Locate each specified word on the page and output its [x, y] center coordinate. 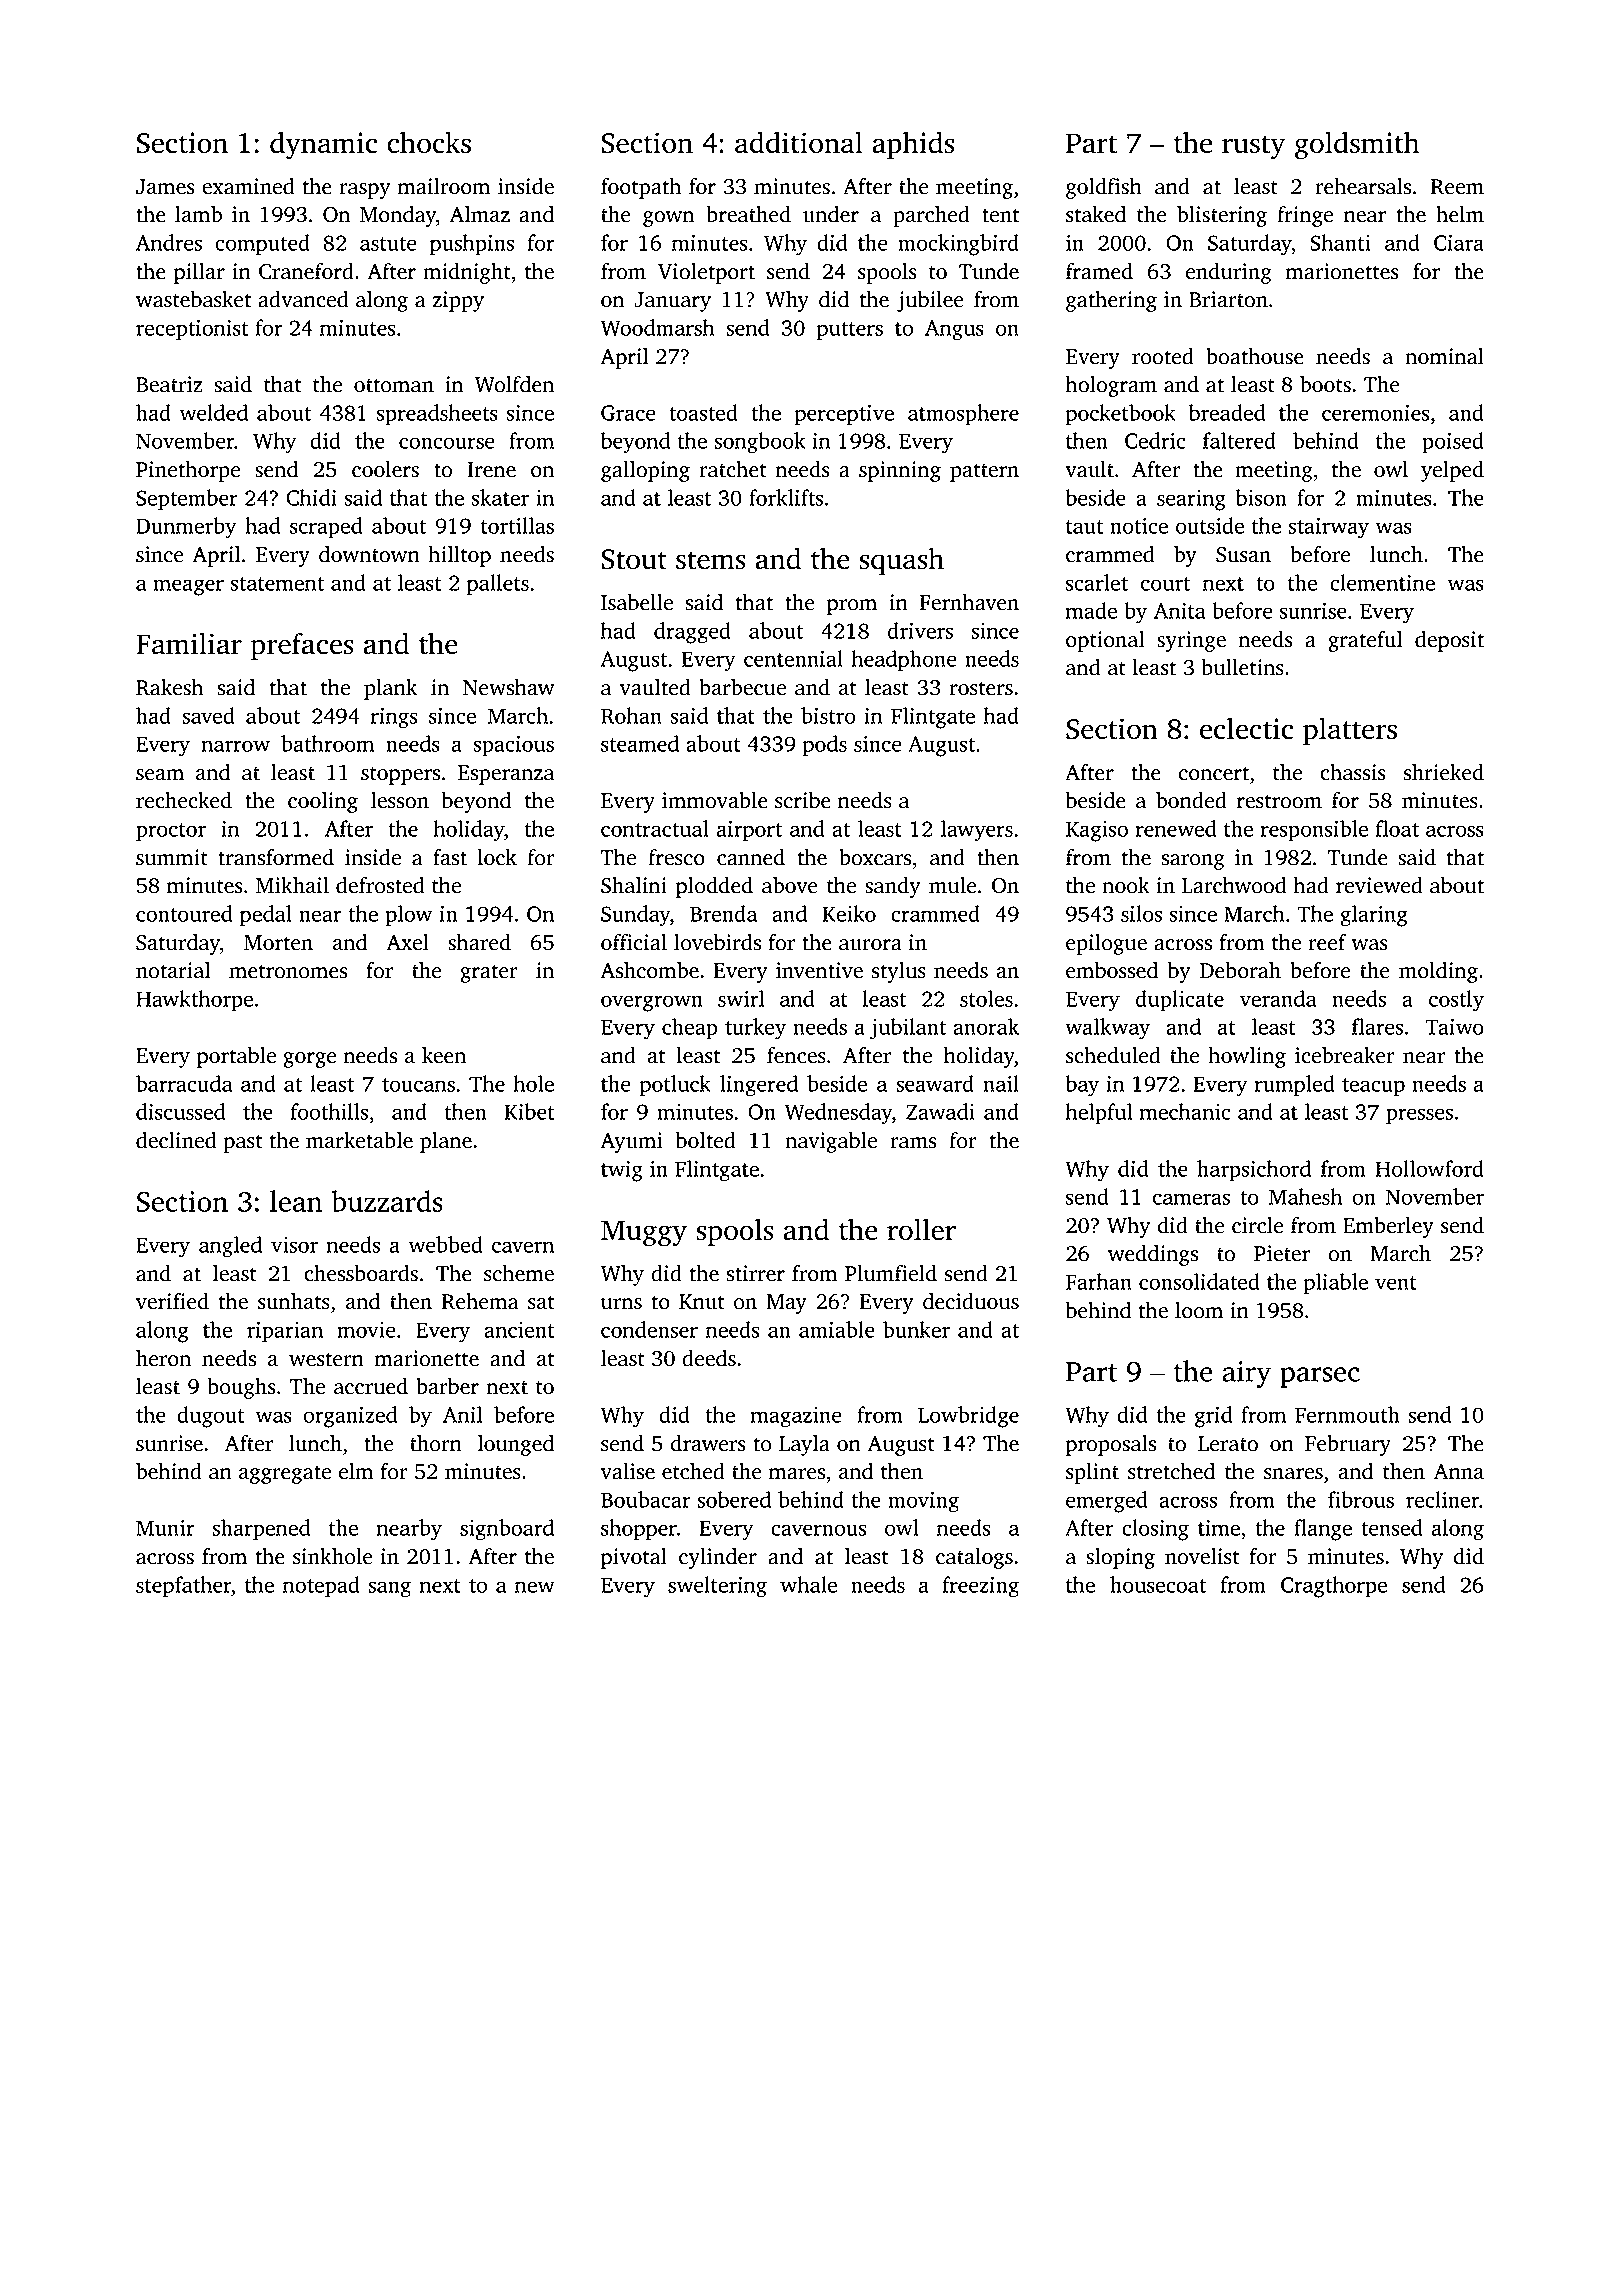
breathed [748, 214]
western [326, 1360]
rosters [981, 689]
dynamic [323, 145]
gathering [1111, 301]
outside [1210, 525]
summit [172, 857]
